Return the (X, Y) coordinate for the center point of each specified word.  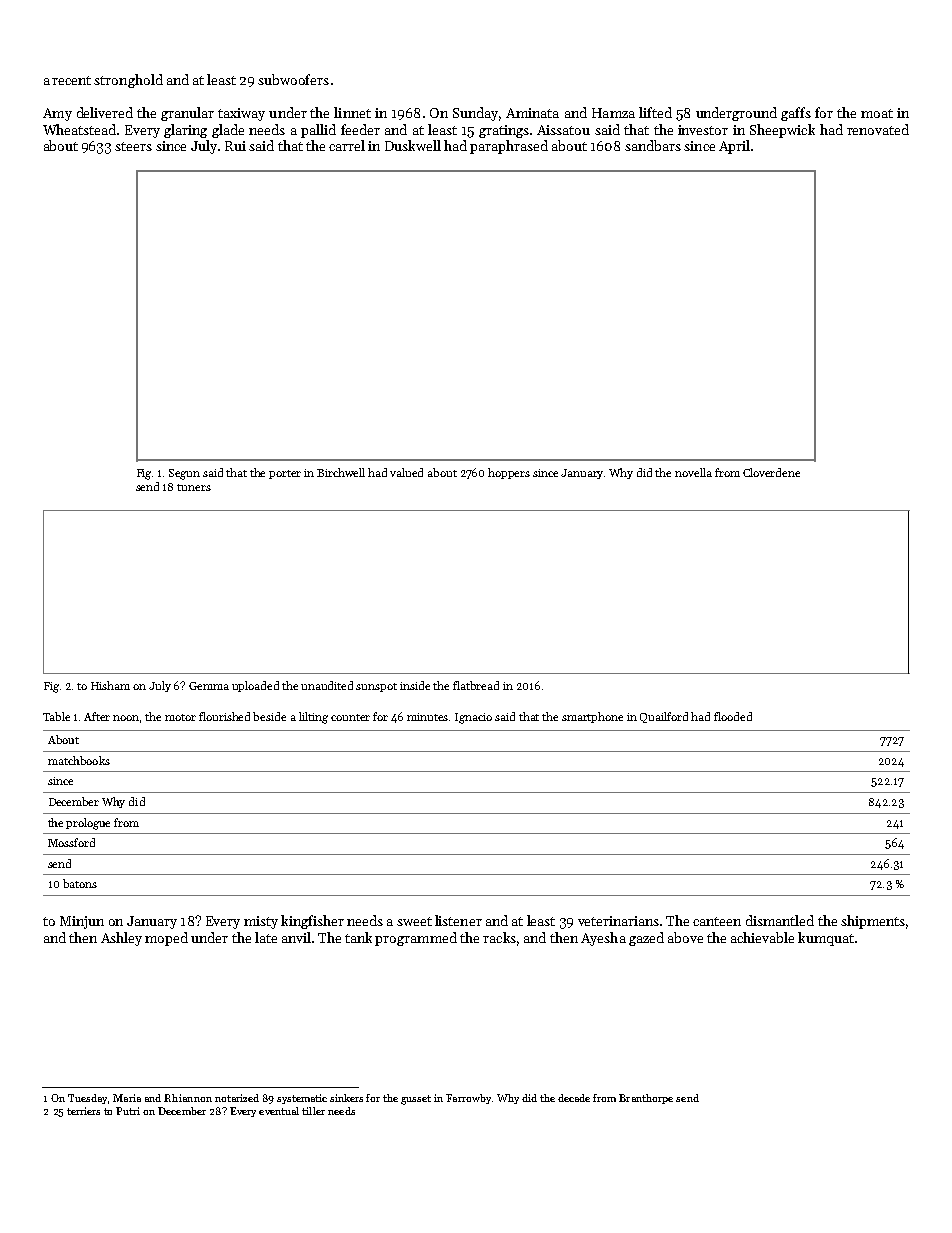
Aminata (532, 113)
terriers (83, 1111)
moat (877, 113)
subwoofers (293, 79)
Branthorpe (646, 1099)
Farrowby (468, 1099)
